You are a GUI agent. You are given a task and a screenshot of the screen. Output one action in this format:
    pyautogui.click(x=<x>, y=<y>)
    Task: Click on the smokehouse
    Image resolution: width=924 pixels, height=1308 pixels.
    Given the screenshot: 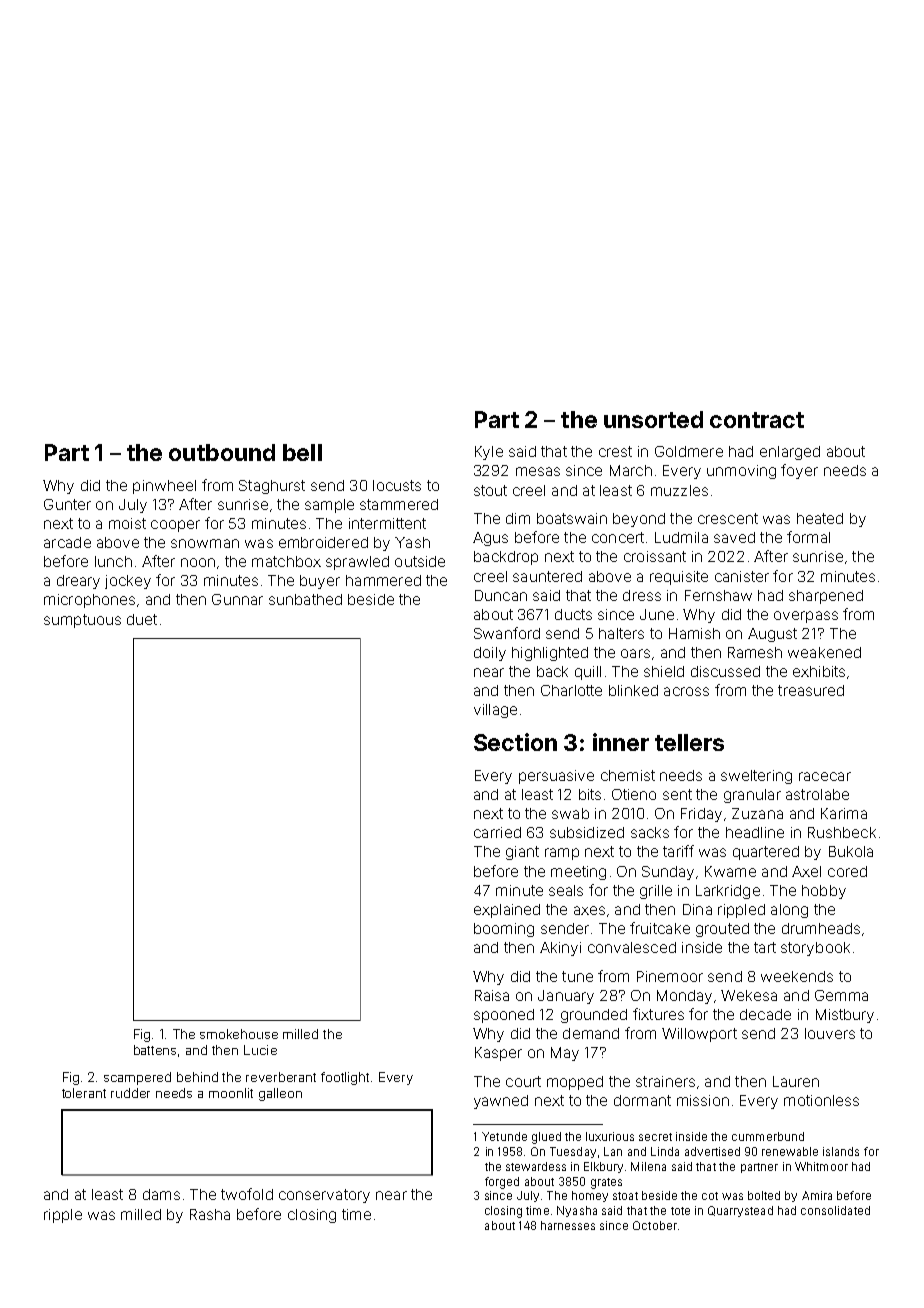 What is the action you would take?
    pyautogui.click(x=239, y=1034)
